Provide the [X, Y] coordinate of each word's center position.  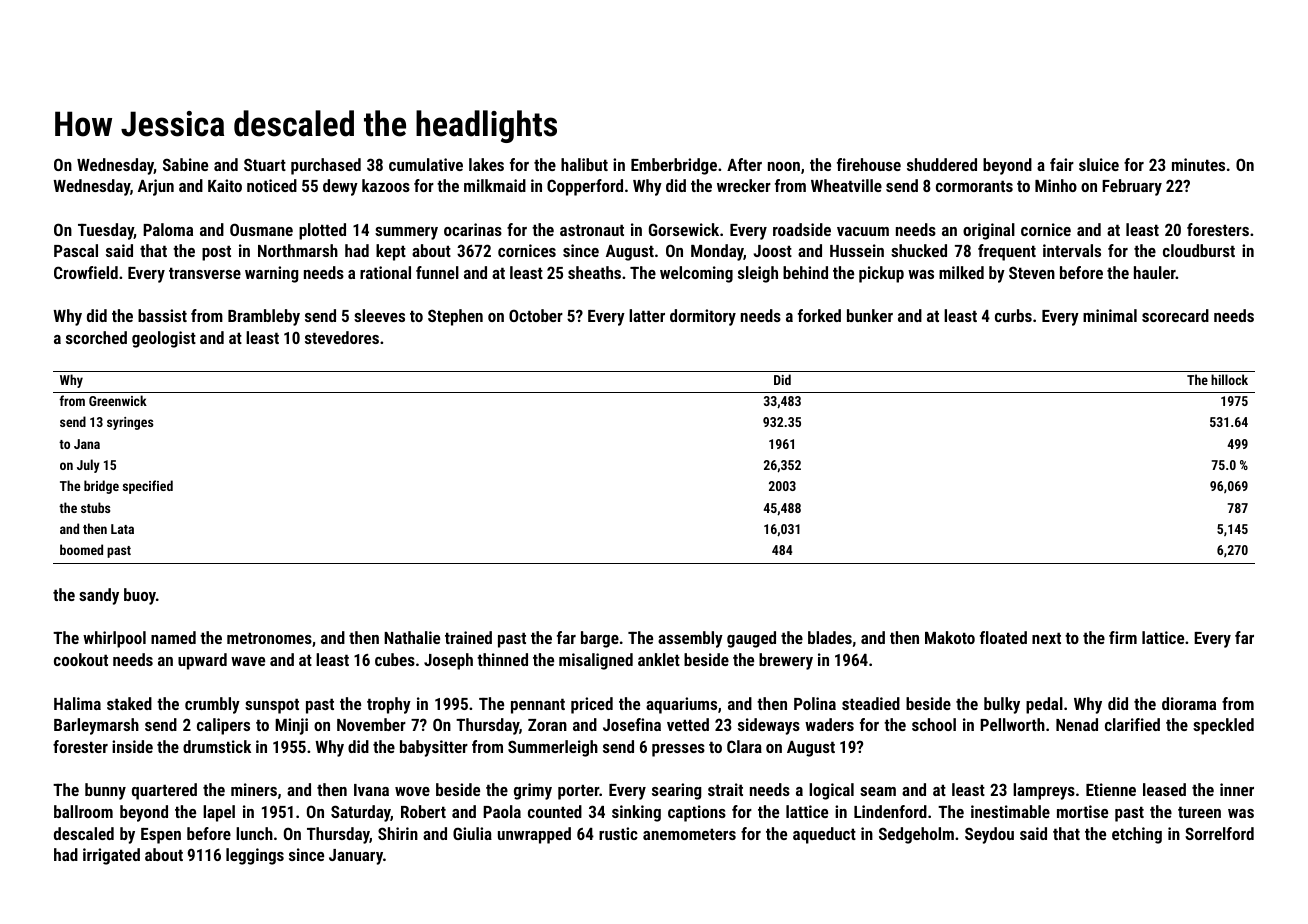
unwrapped [534, 835]
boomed [81, 549]
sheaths [594, 272]
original [989, 231]
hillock [1229, 379]
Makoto [950, 637]
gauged [751, 639]
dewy [340, 187]
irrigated [111, 856]
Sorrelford [1219, 833]
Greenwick [118, 400]
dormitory [703, 317]
